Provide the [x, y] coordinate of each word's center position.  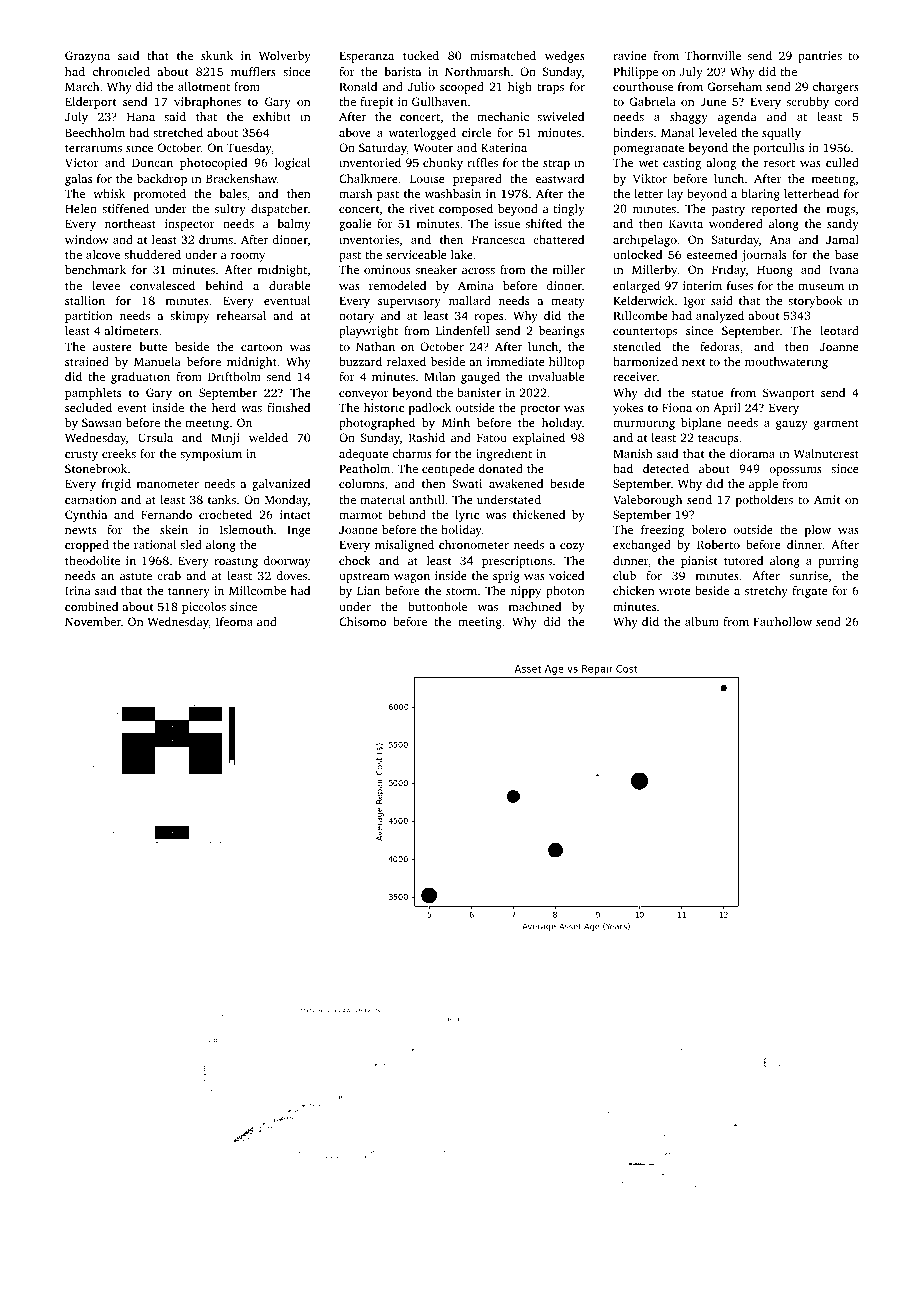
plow [818, 531]
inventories [369, 239]
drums [216, 239]
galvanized [281, 485]
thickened [539, 514]
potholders [764, 501]
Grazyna [87, 57]
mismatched [503, 55]
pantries [820, 57]
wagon [412, 578]
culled [842, 162]
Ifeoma [234, 621]
